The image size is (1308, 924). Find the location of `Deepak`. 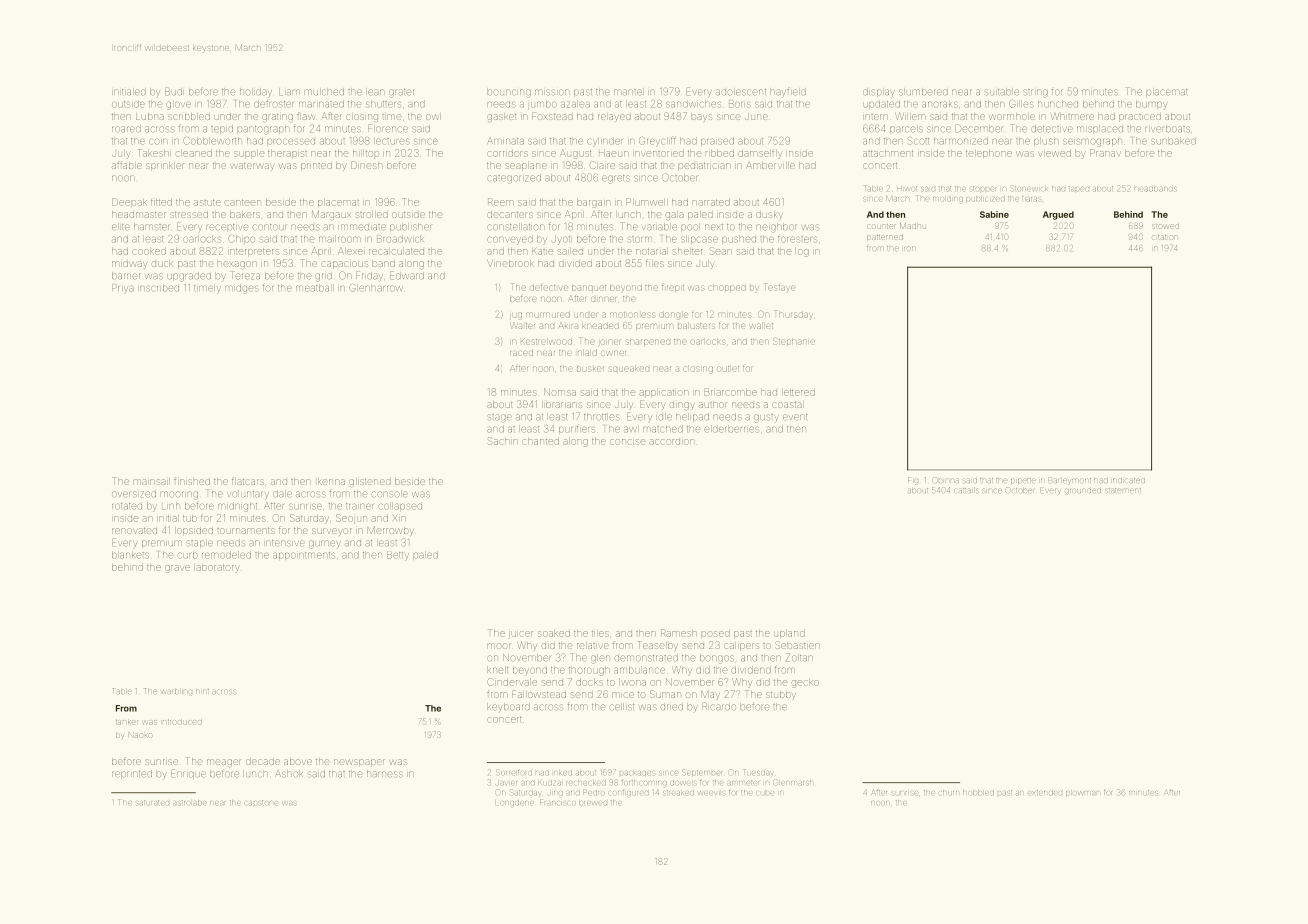

Deepak is located at coordinates (129, 202).
